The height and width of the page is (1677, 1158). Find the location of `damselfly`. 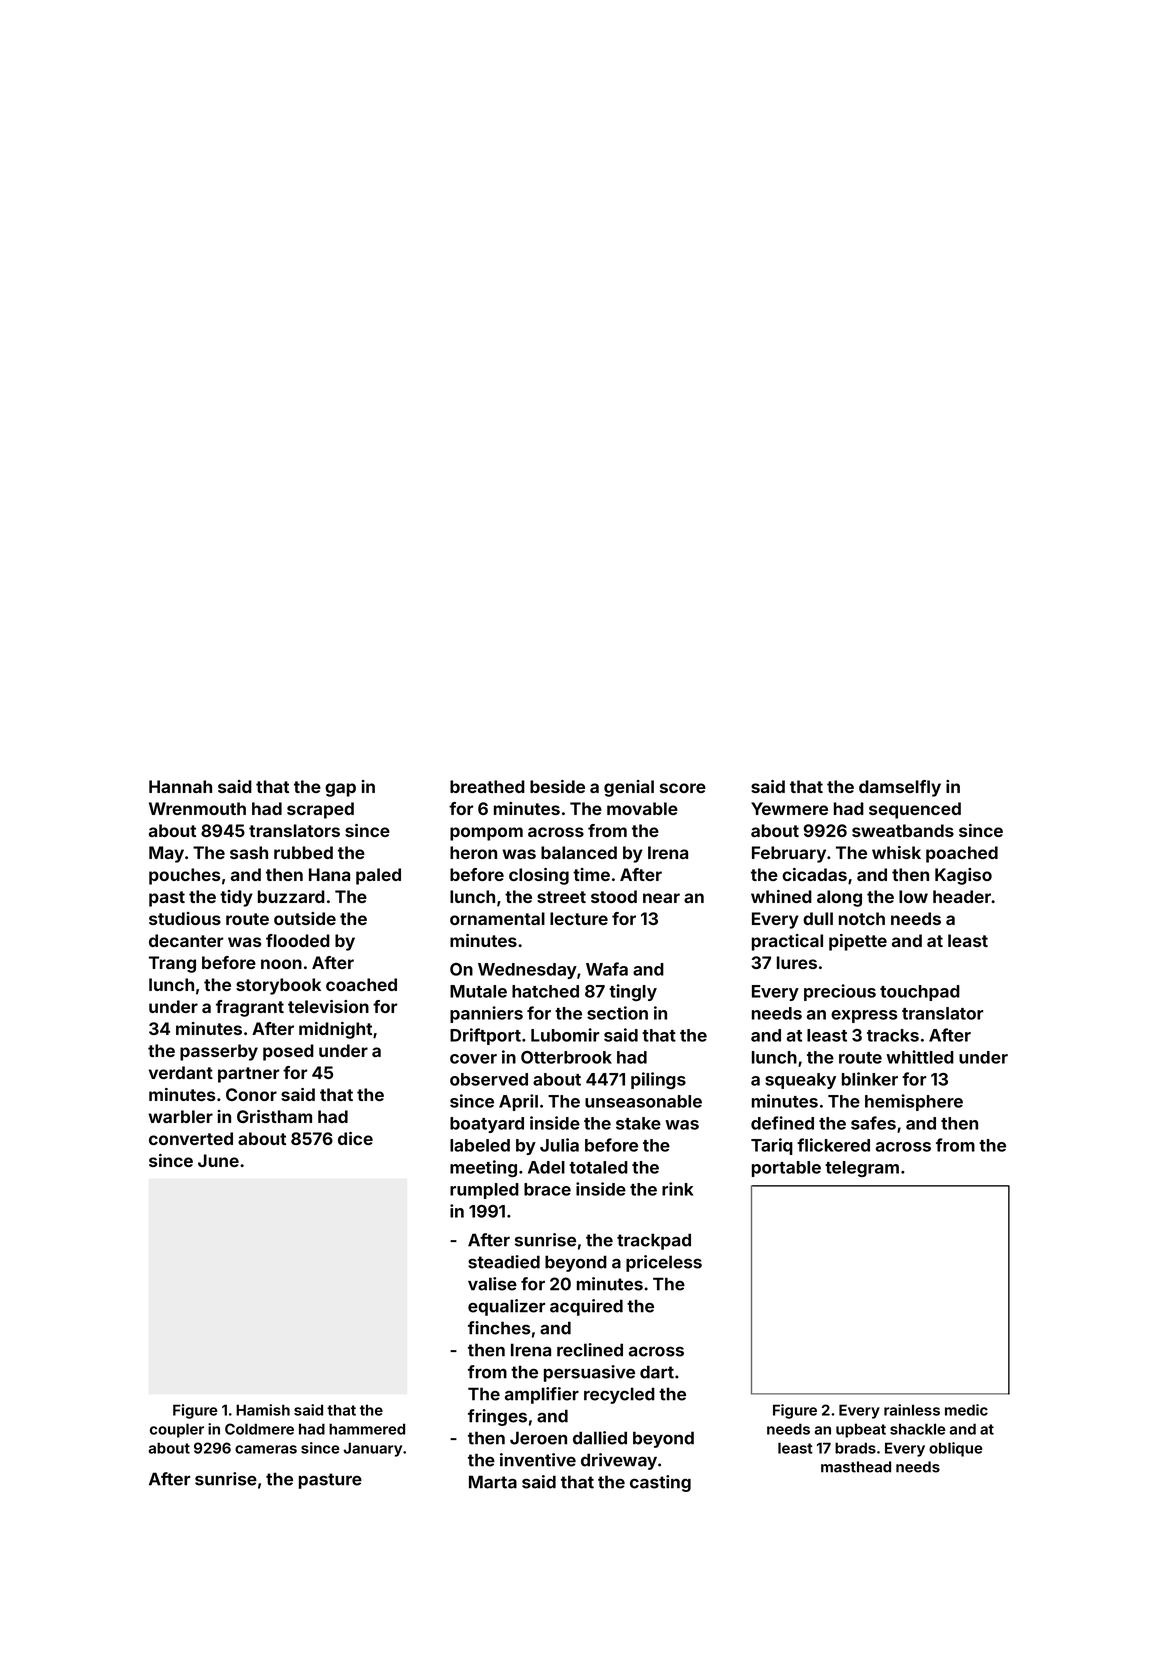

damselfly is located at coordinates (900, 788).
